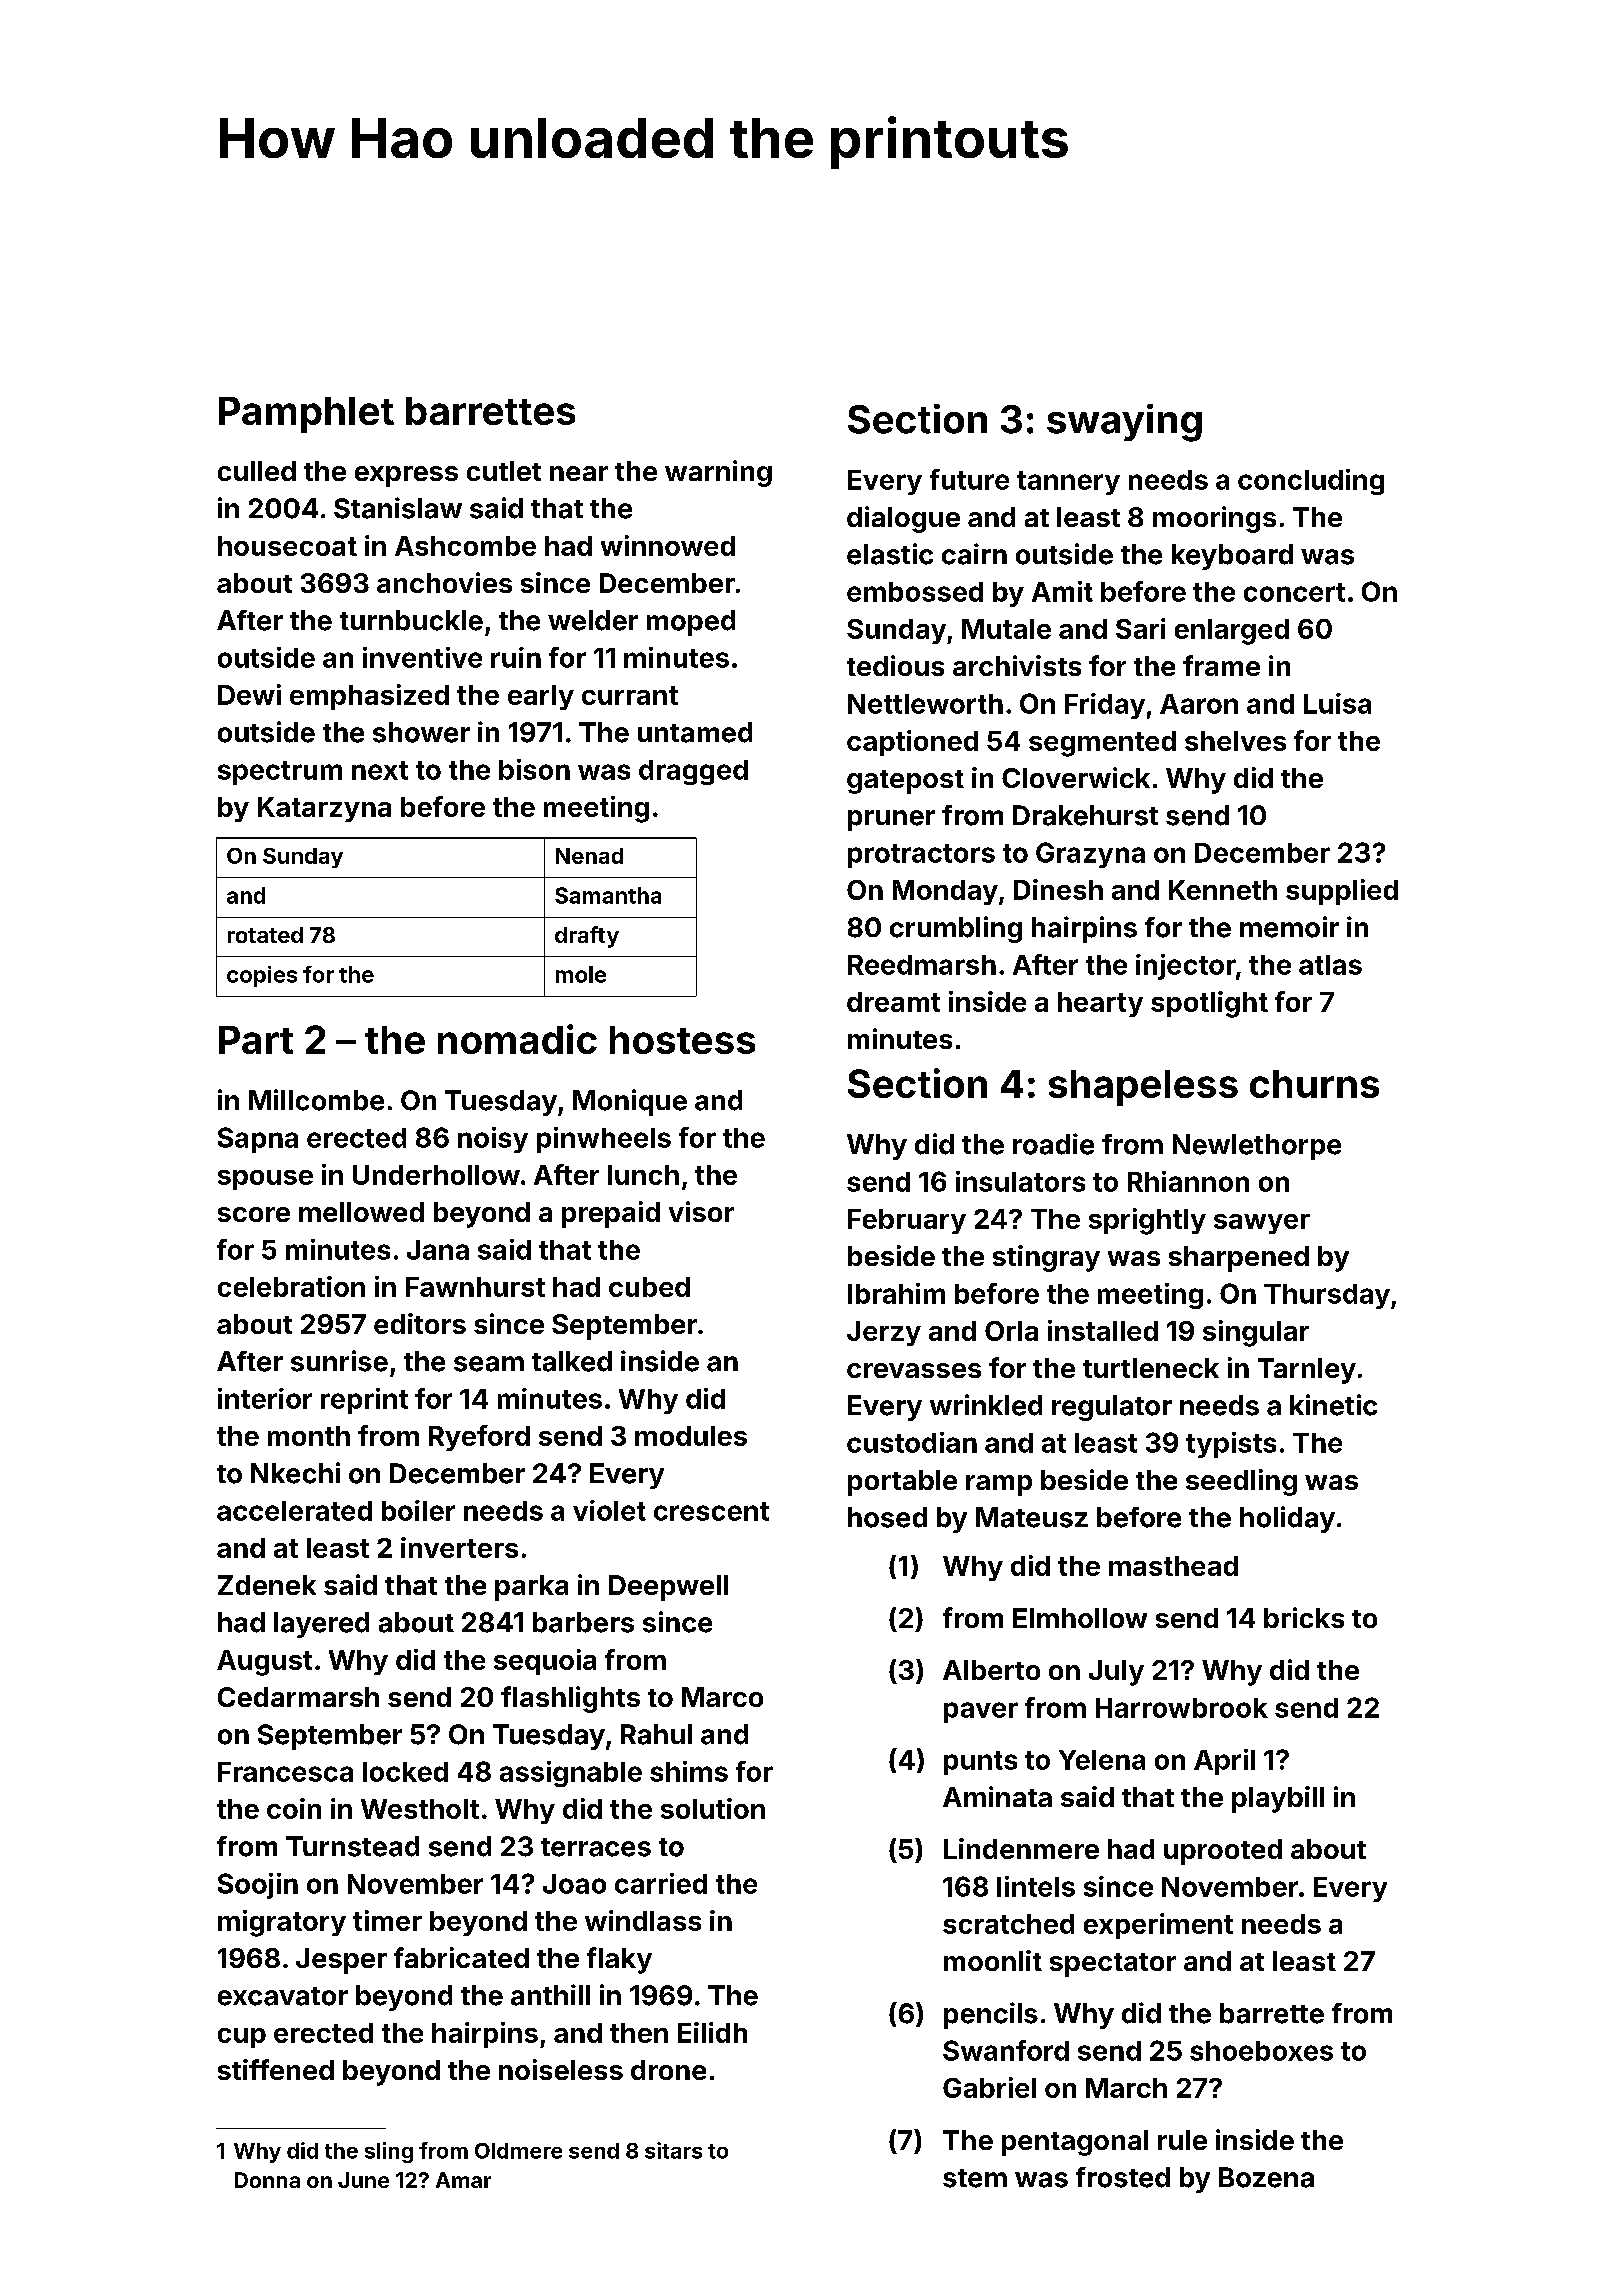 The height and width of the page is (2292, 1620). What do you see at coordinates (256, 1040) in the page?
I see `Part` at bounding box center [256, 1040].
